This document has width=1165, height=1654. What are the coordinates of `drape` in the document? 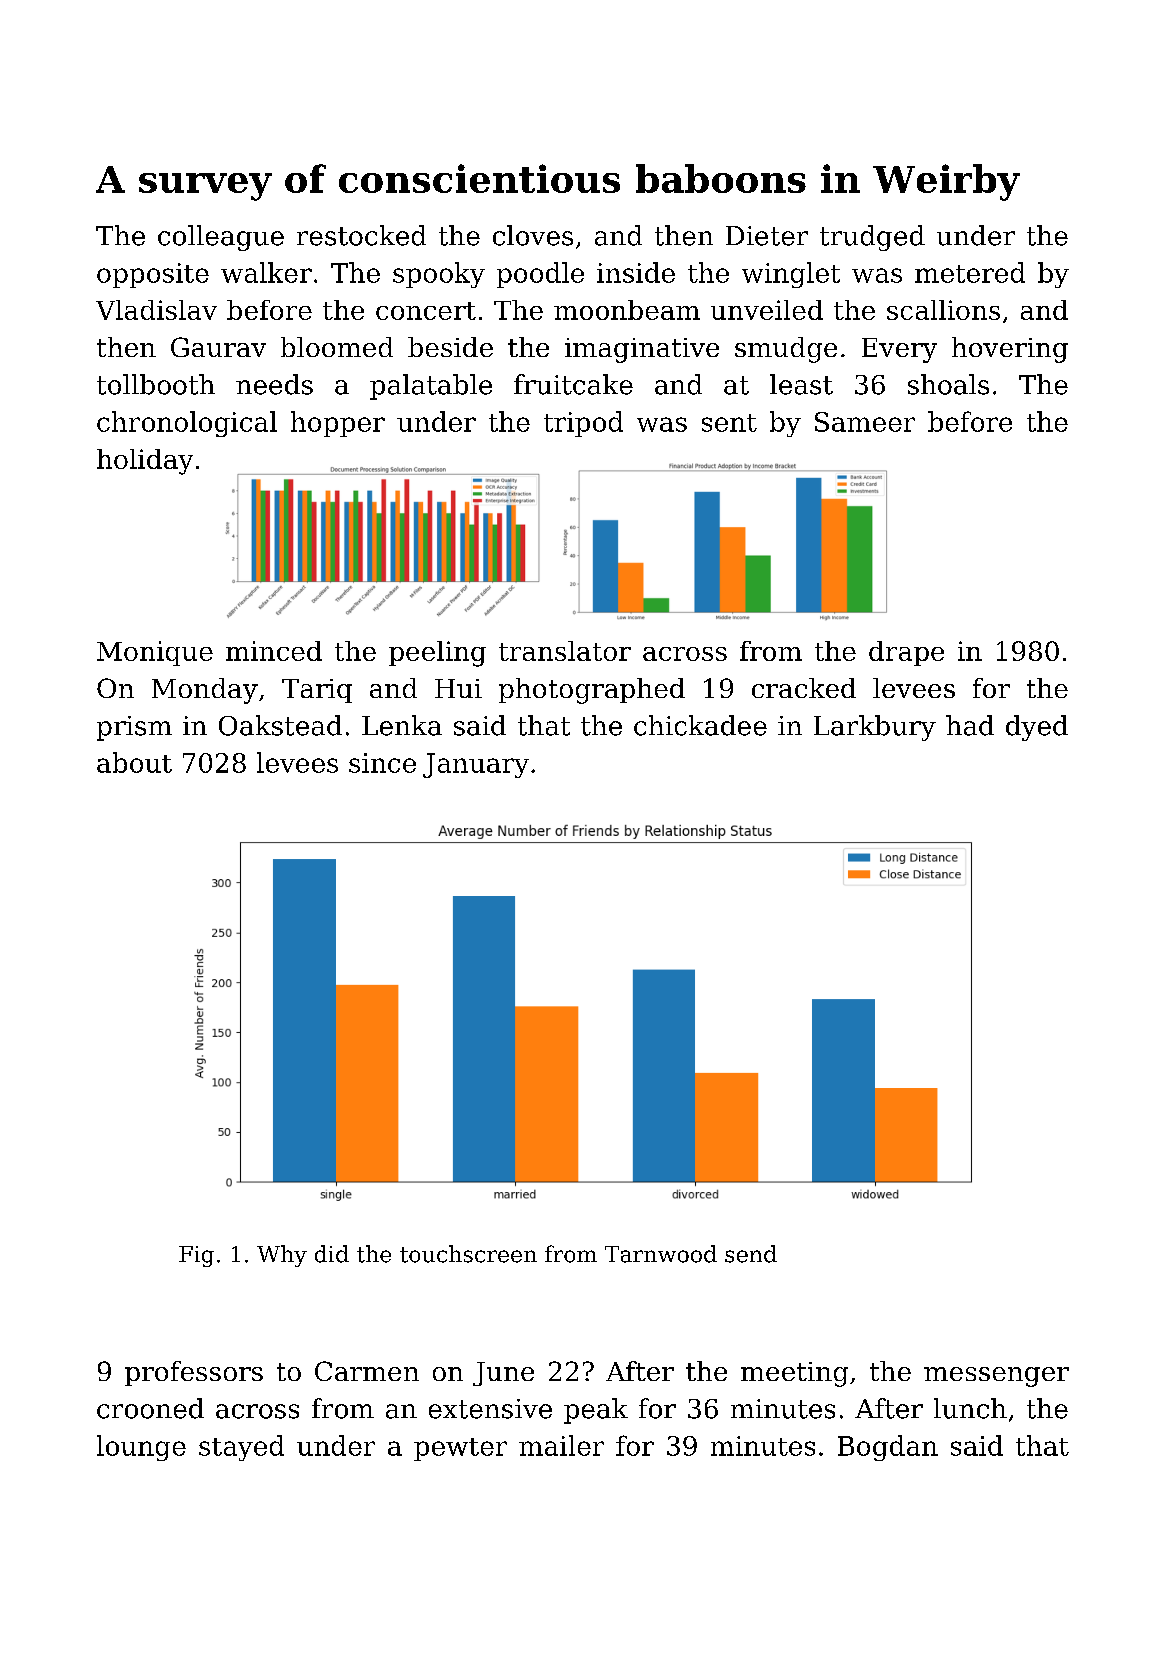 It's located at (906, 653).
